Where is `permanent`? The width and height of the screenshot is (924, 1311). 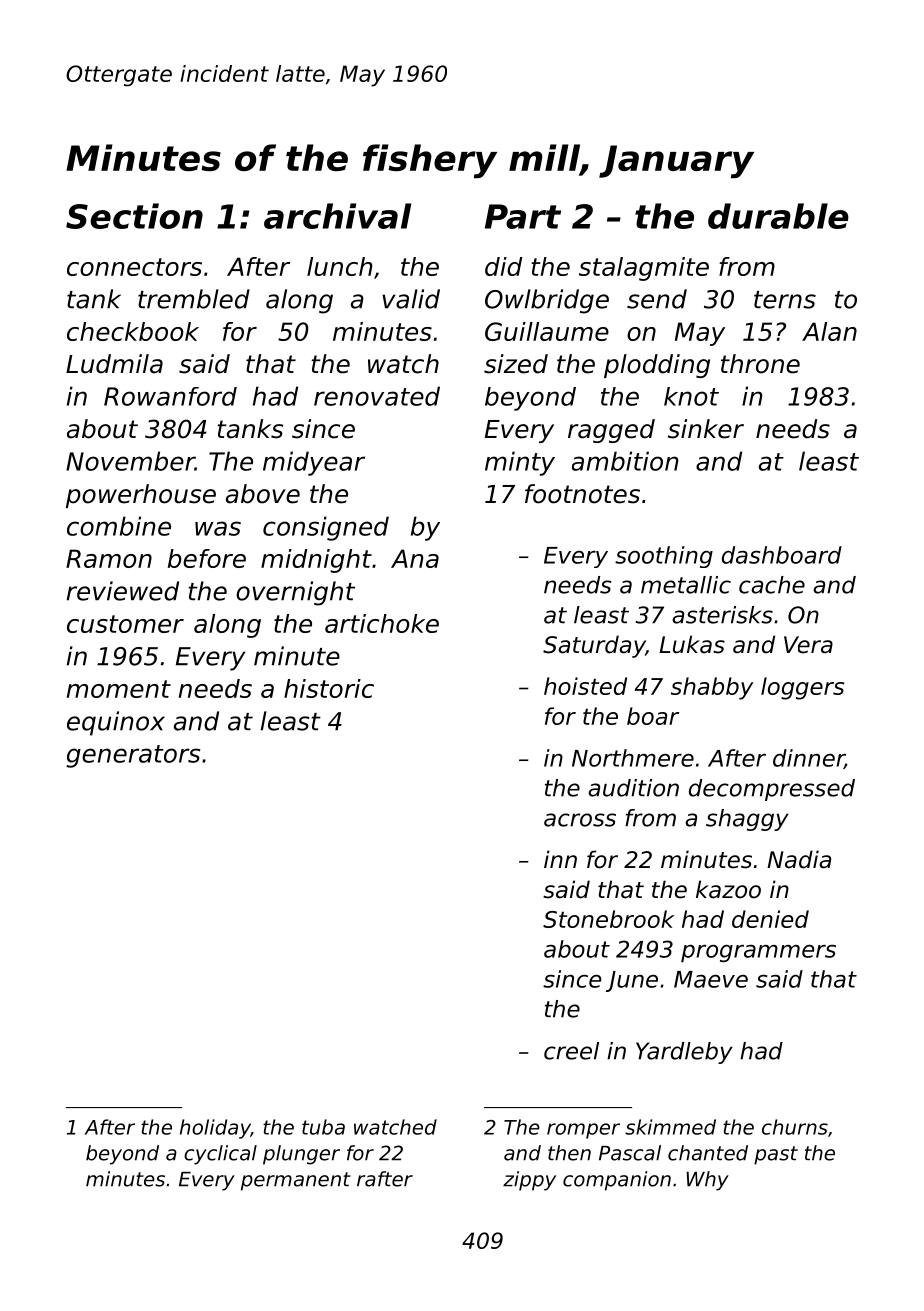 permanent is located at coordinates (296, 1181).
